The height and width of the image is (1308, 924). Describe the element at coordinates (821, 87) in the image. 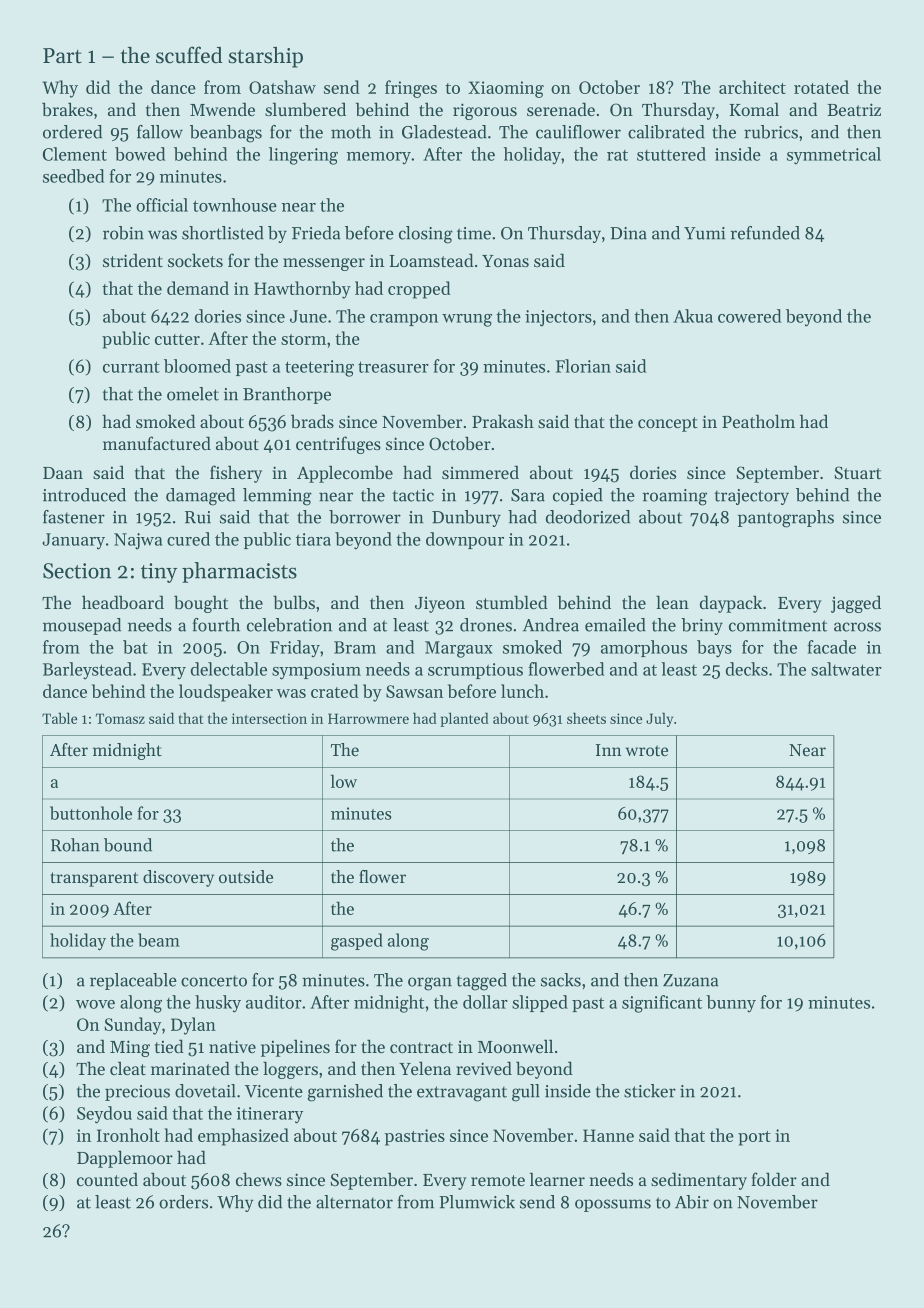

I see `rotated` at that location.
